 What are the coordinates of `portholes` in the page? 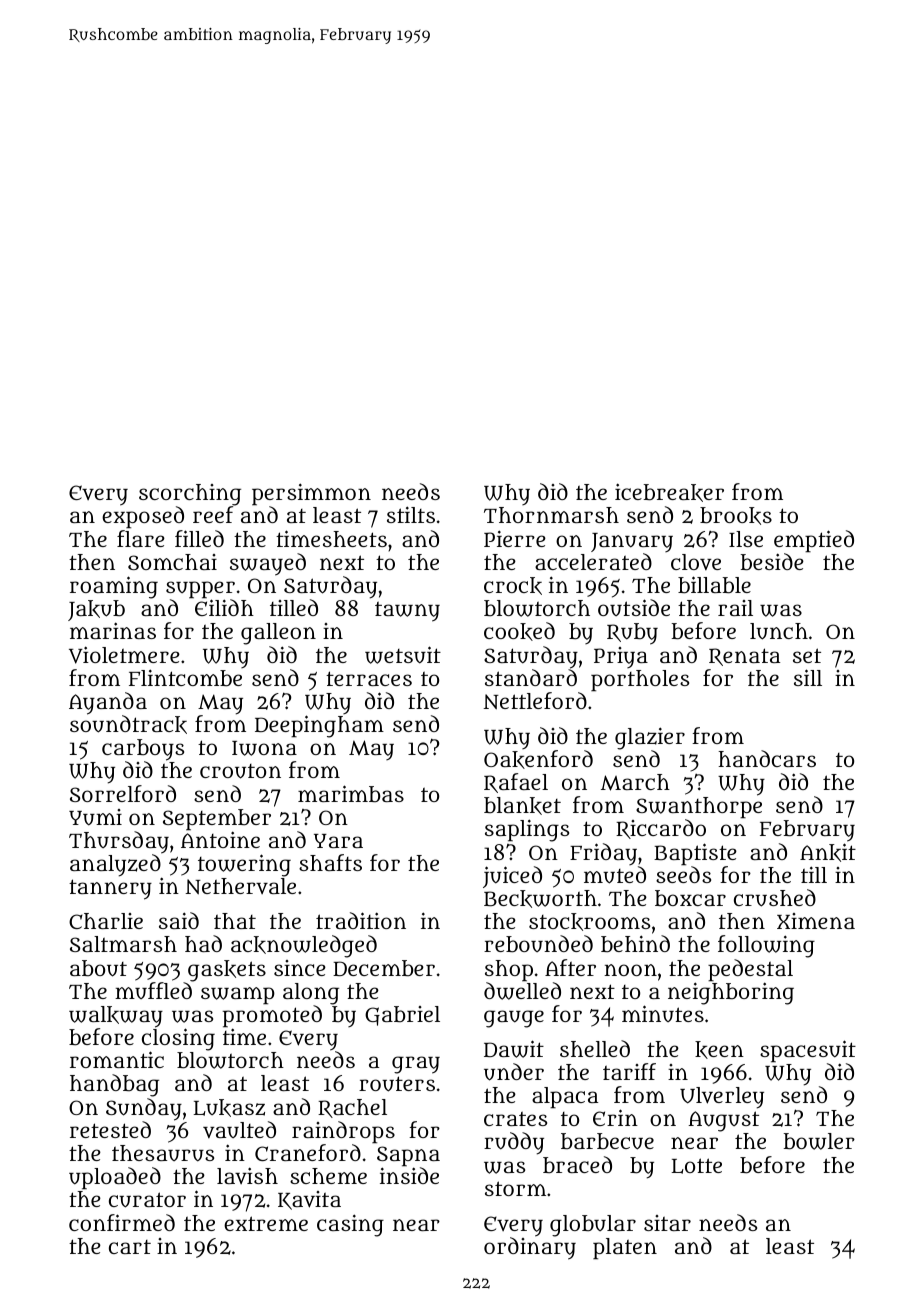 It's located at (640, 681).
